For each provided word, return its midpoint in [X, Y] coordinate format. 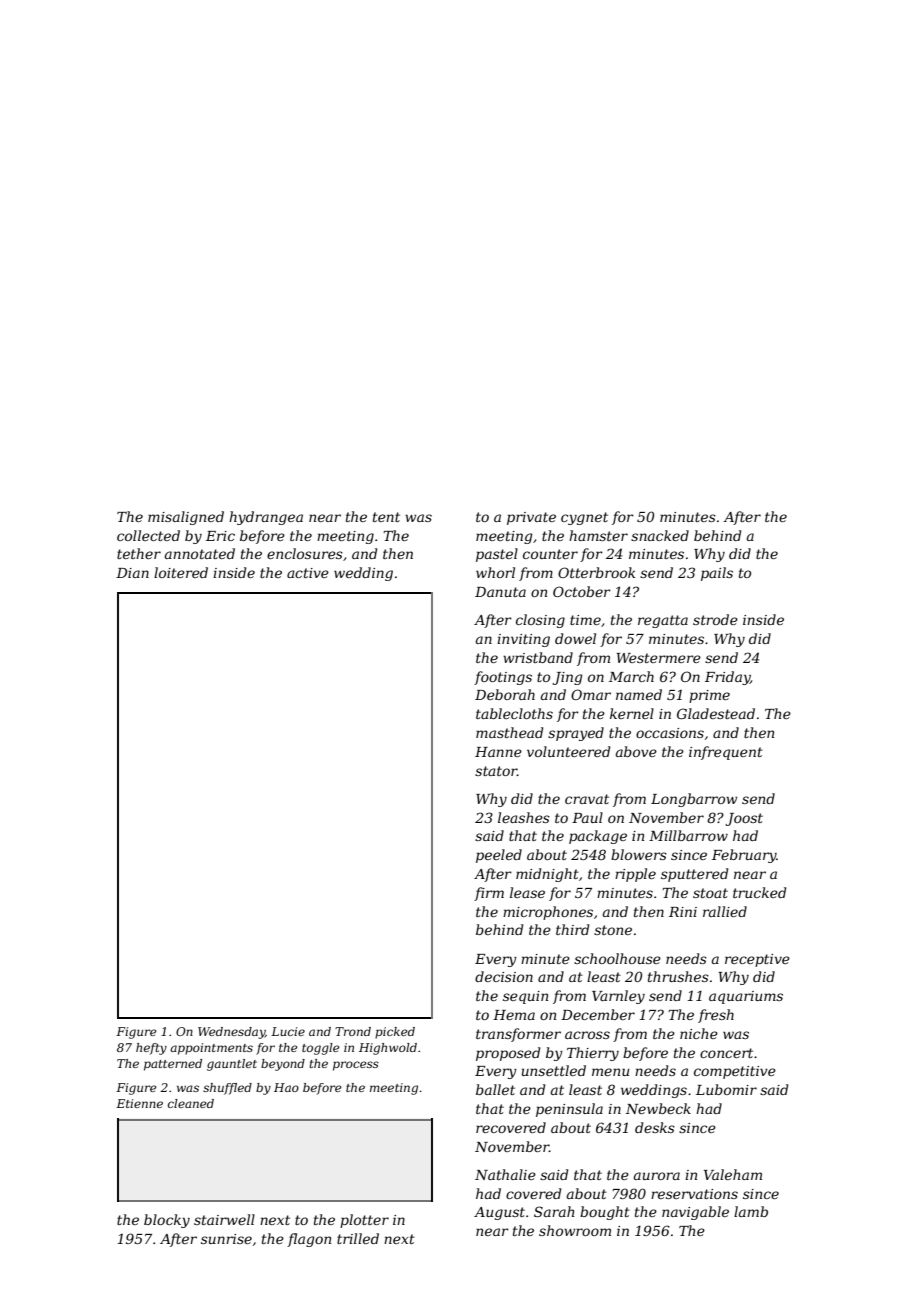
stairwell [224, 1219]
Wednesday [231, 1033]
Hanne [498, 752]
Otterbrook [596, 572]
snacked [660, 535]
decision [504, 976]
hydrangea [266, 518]
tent [386, 517]
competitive [735, 1072]
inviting [523, 640]
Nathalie [505, 1174]
